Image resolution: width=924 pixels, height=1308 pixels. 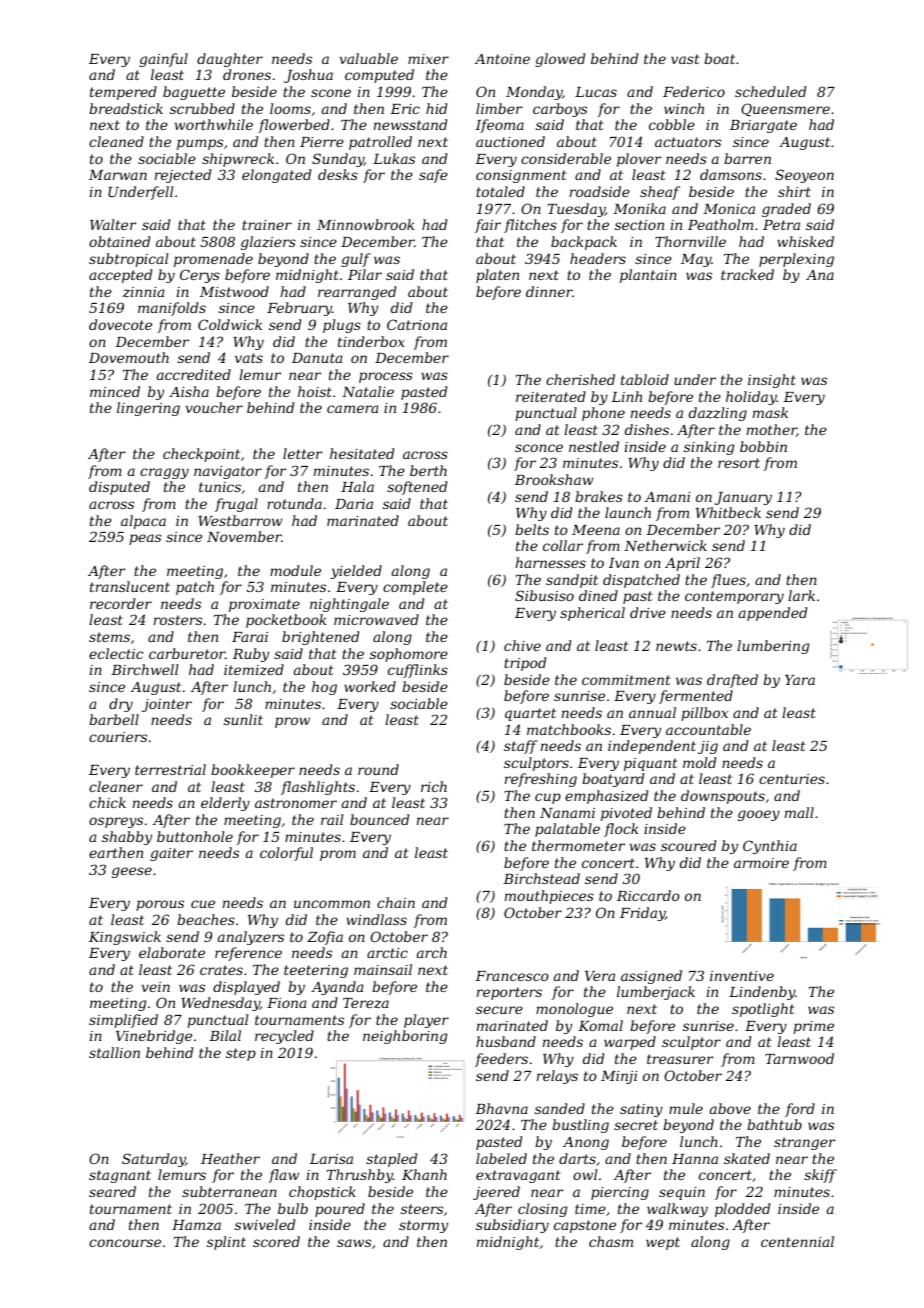 I want to click on accepted, so click(x=120, y=276).
